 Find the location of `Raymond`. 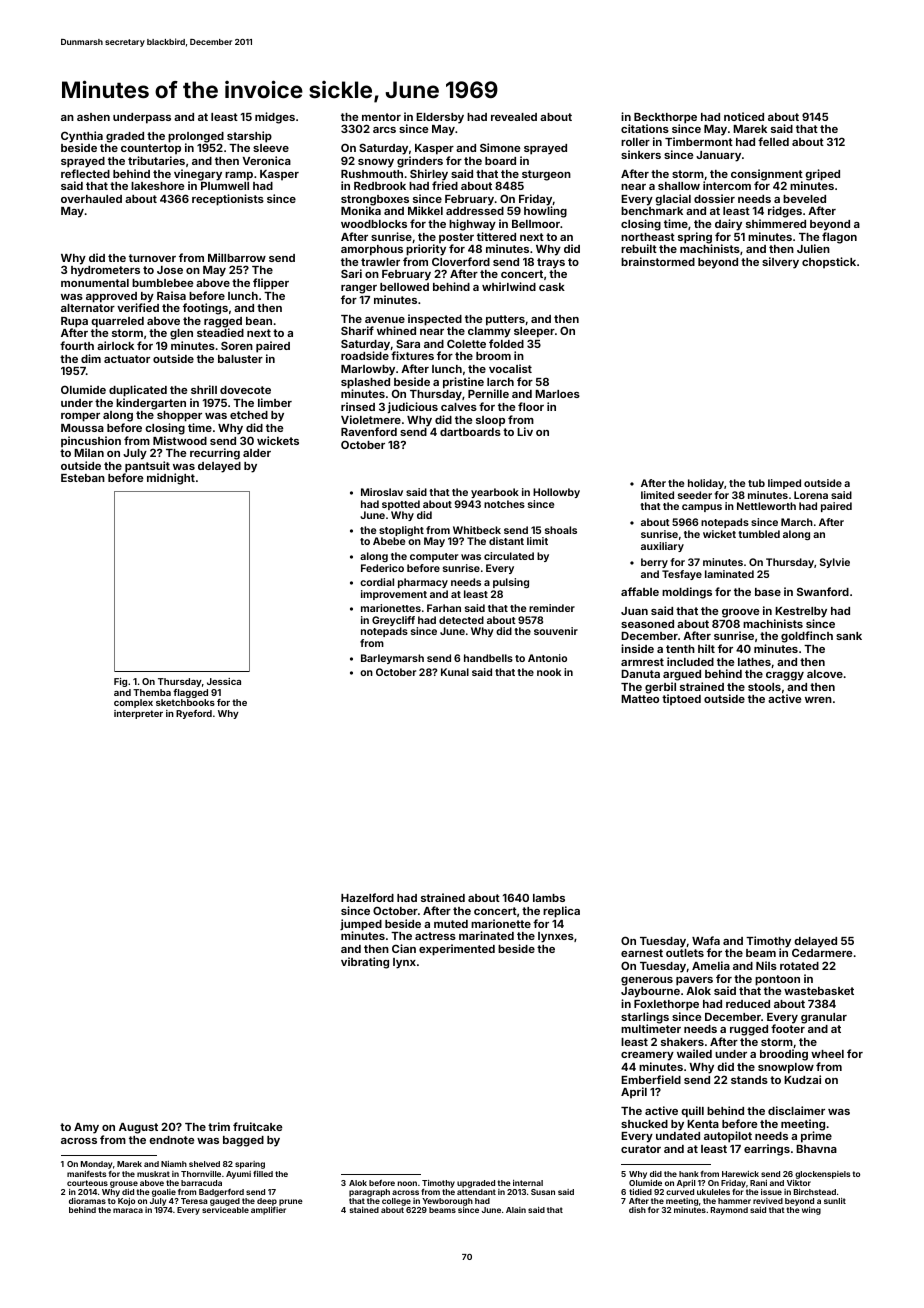

Raymond is located at coordinates (729, 1211).
